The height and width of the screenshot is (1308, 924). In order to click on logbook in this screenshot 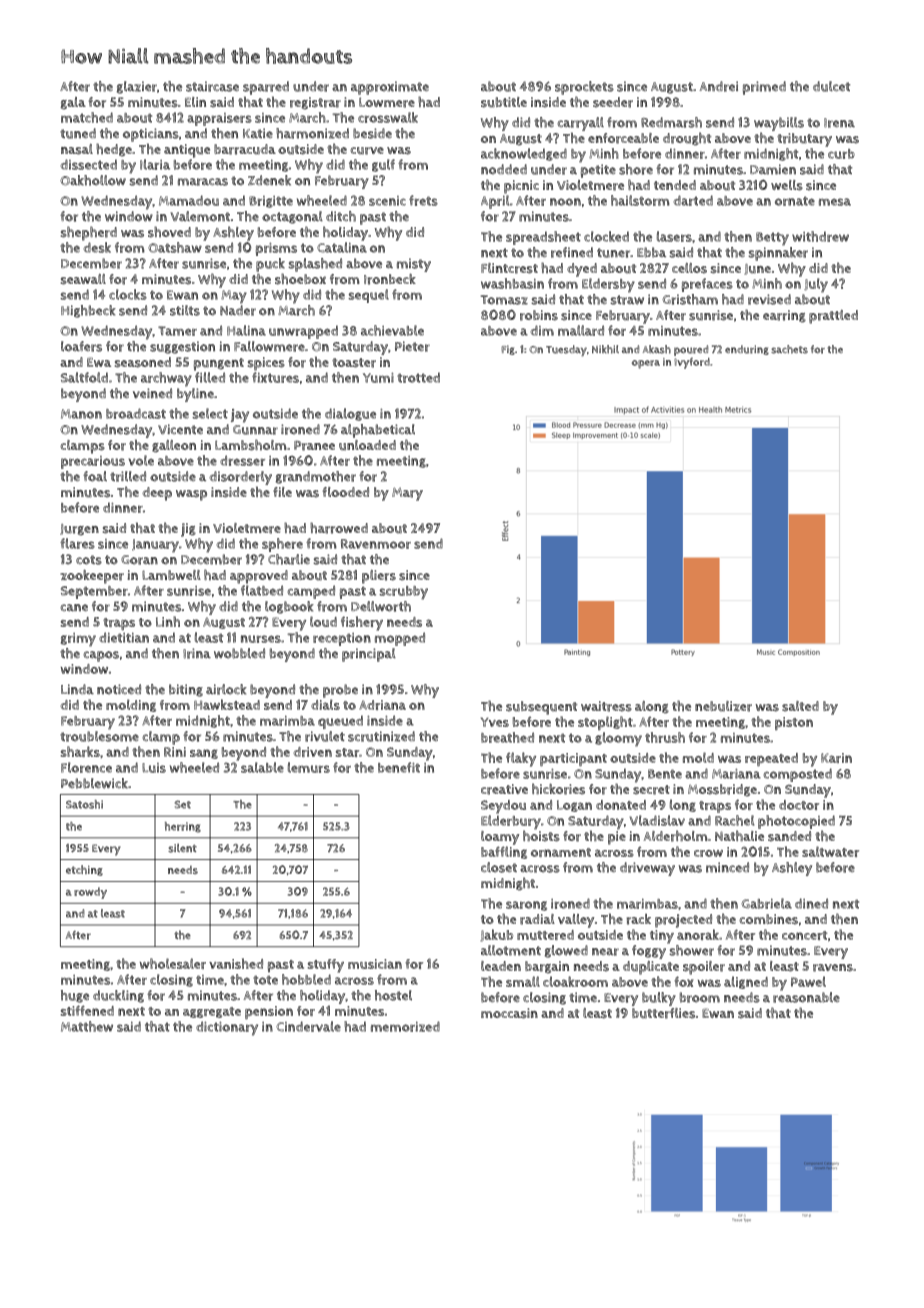, I will do `click(289, 607)`.
